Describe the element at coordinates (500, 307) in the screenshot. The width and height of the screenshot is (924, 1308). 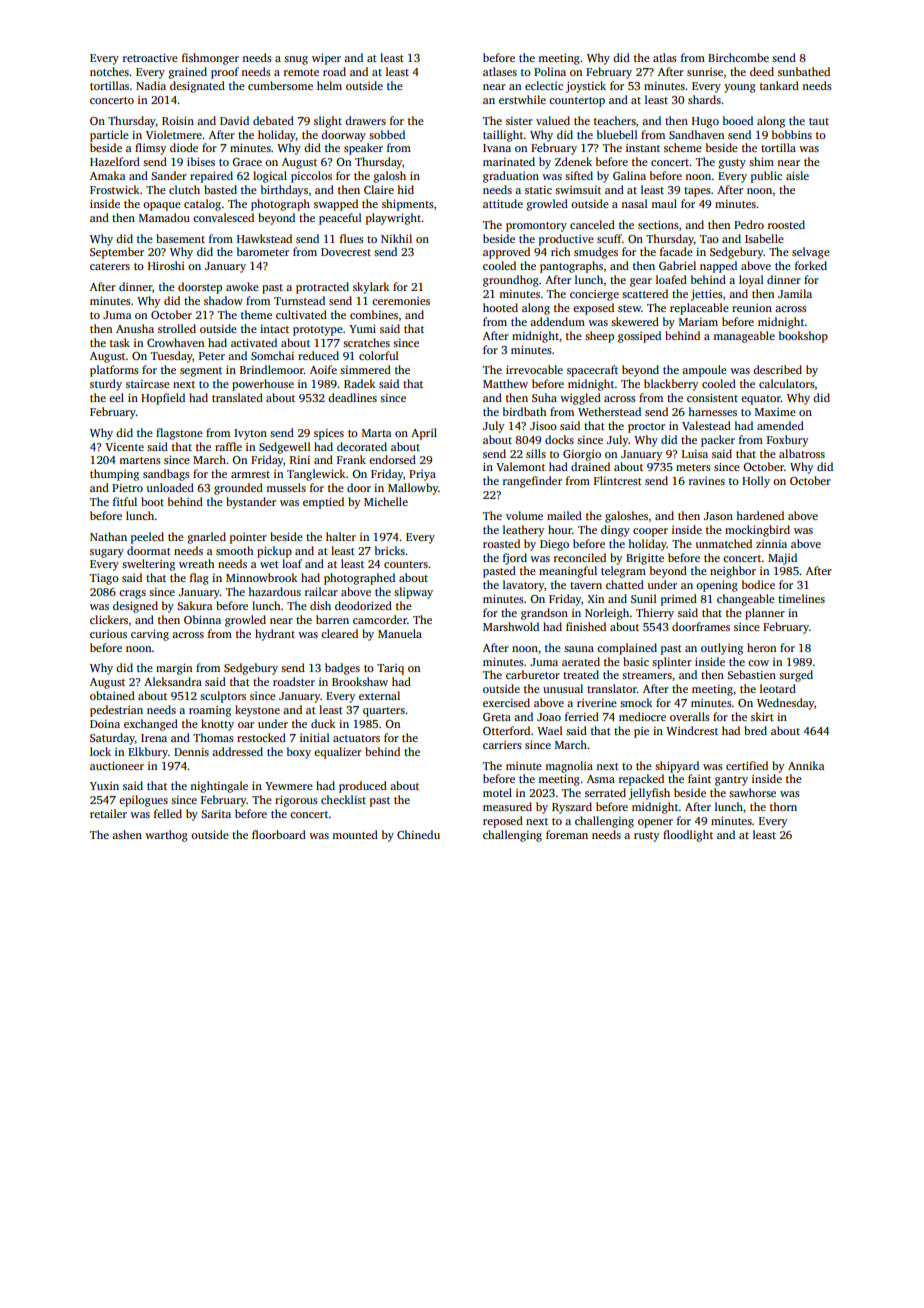
I see `hooted` at that location.
